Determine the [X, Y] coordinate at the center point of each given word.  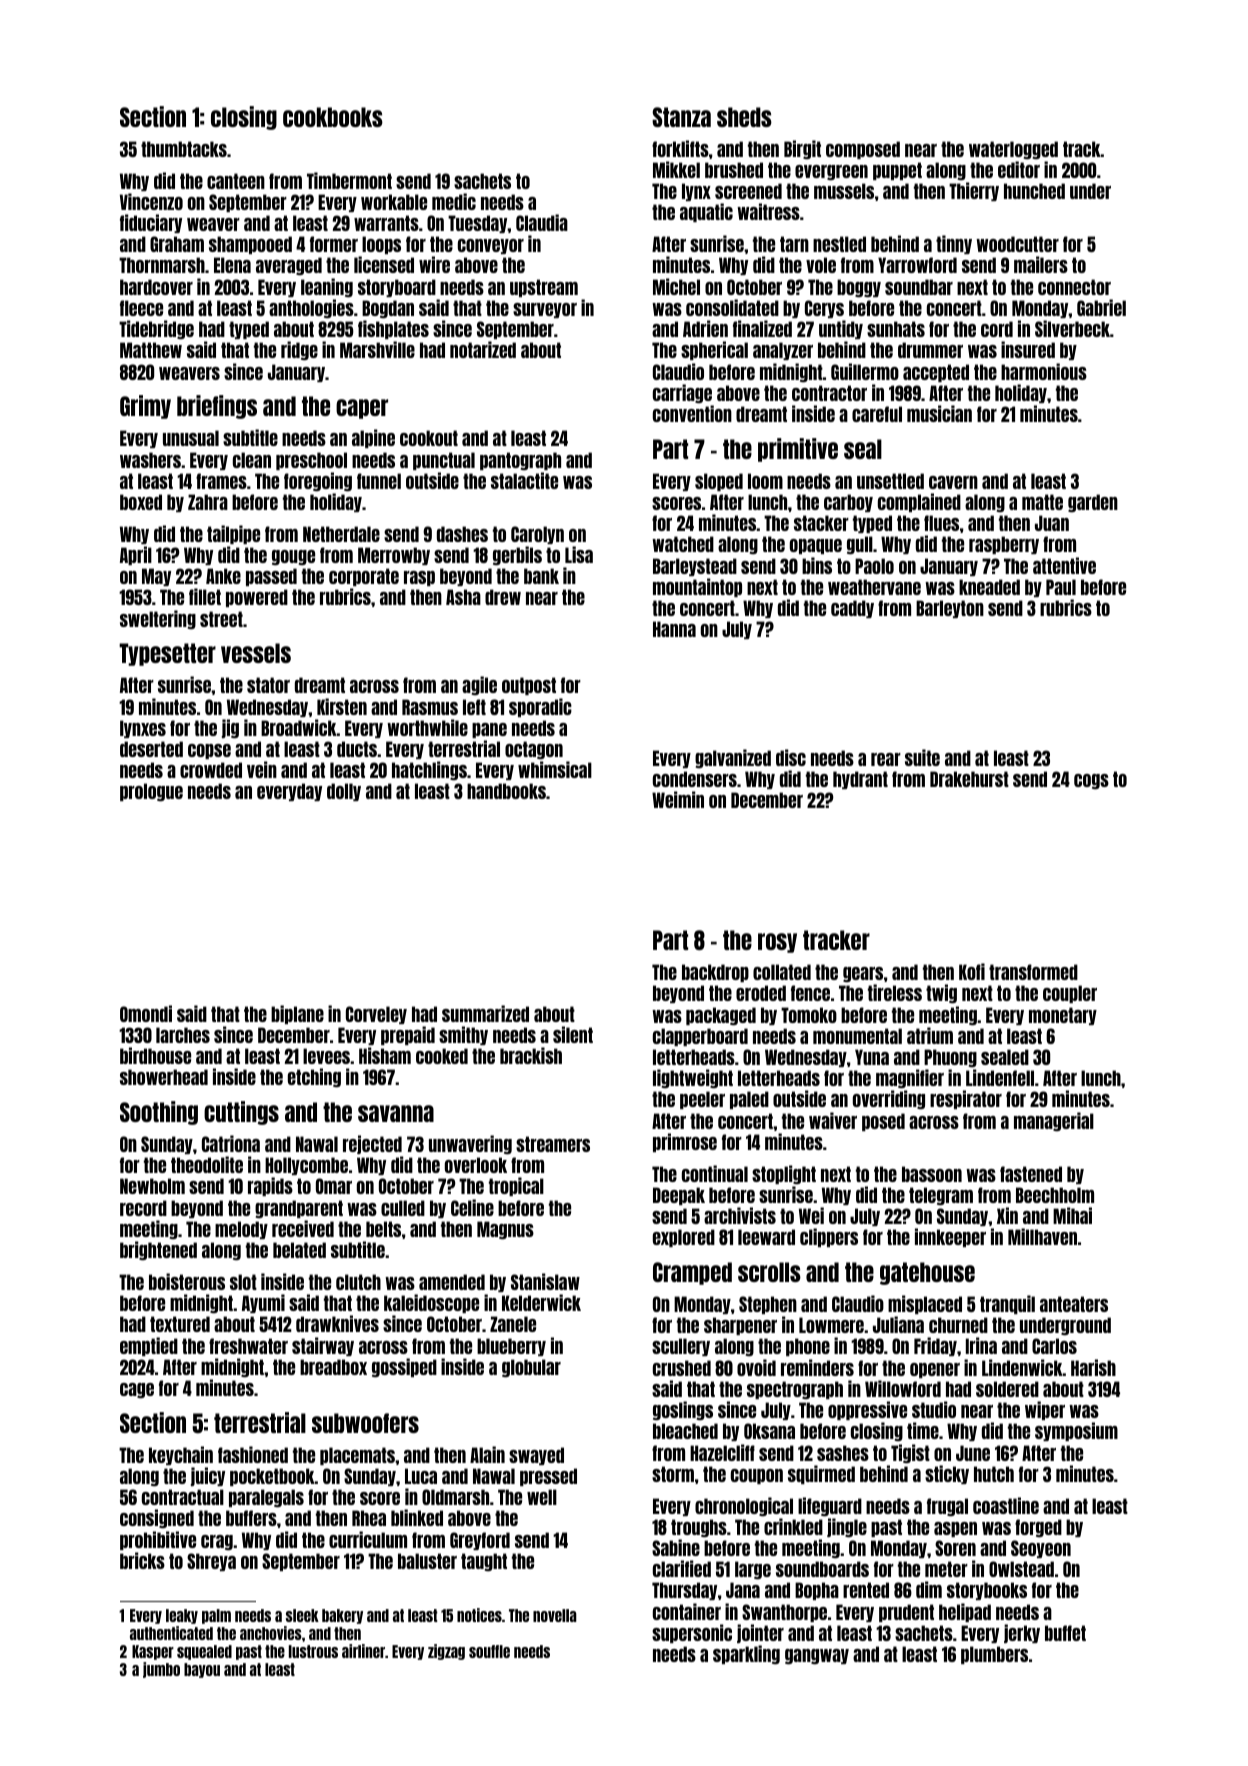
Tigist [910, 1454]
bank [541, 576]
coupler [1070, 994]
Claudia [542, 222]
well [542, 1497]
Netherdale [341, 534]
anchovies [271, 1633]
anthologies [311, 309]
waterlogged [1013, 150]
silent [573, 1034]
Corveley [376, 1015]
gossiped [404, 1368]
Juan [1052, 523]
